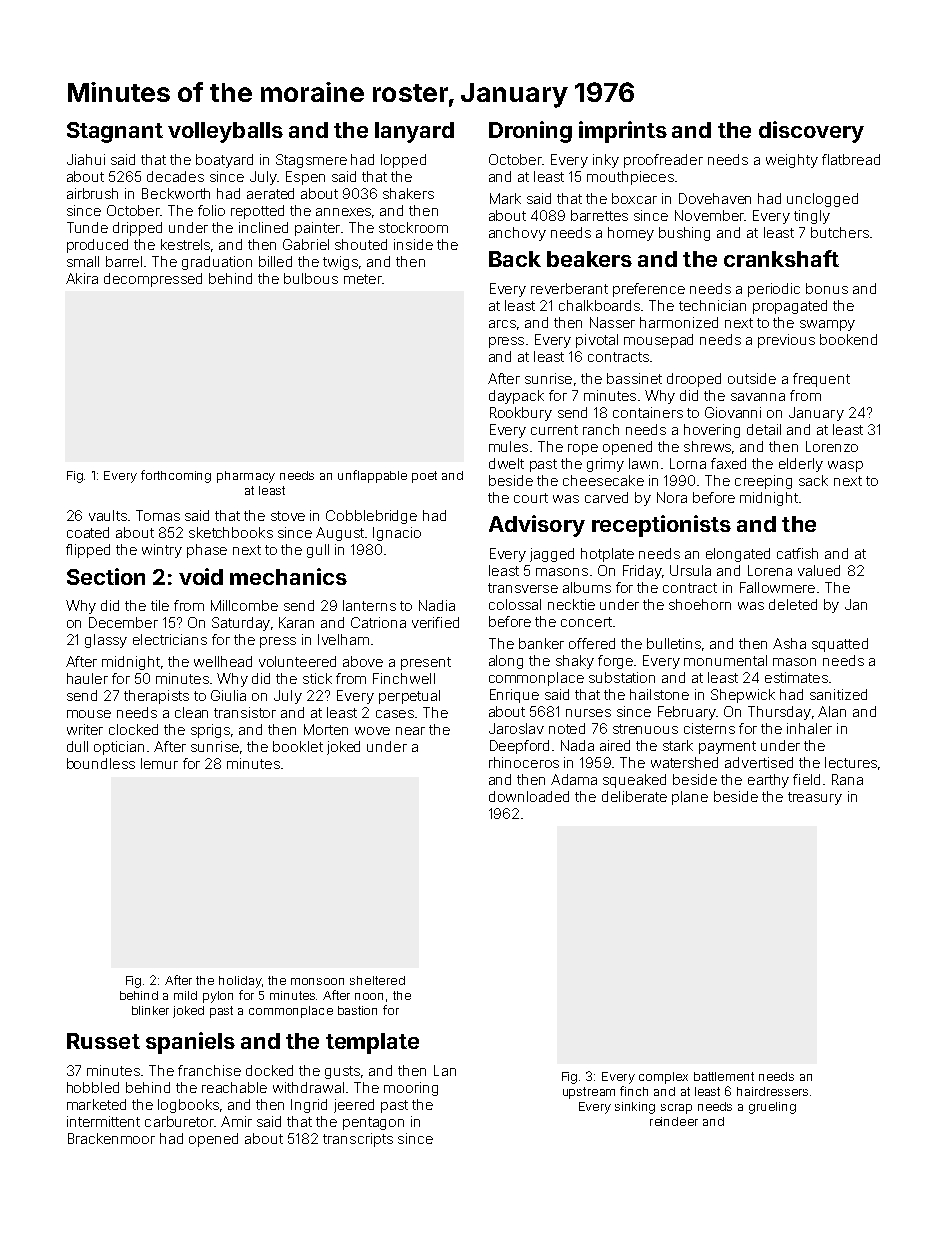 This page has width=952, height=1233. Describe the element at coordinates (502, 324) in the page. I see `arcs` at that location.
